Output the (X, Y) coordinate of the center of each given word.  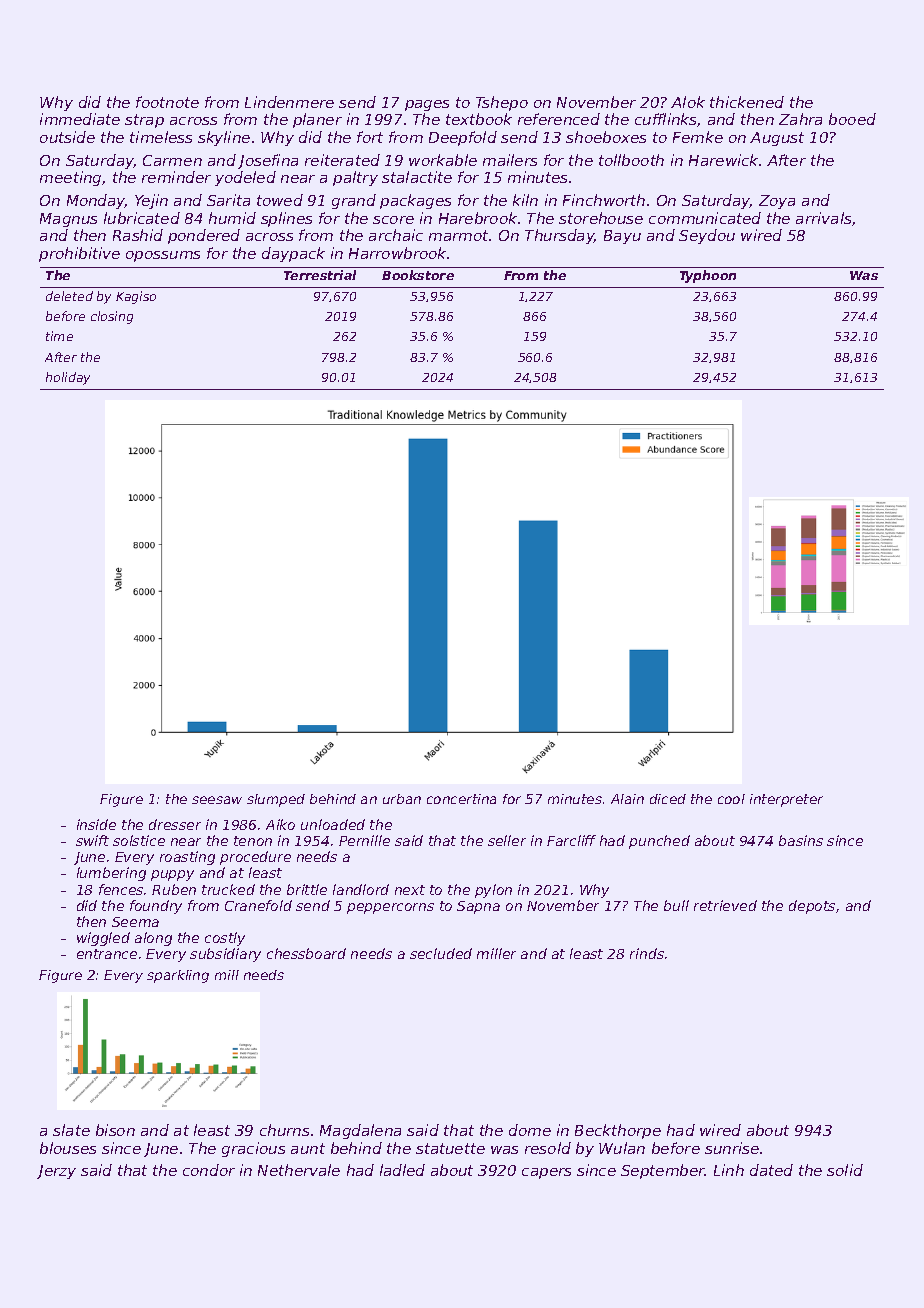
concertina (461, 799)
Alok (688, 102)
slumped (276, 800)
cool (731, 799)
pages (427, 105)
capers (546, 1173)
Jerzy (56, 1172)
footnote (167, 102)
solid (845, 1170)
